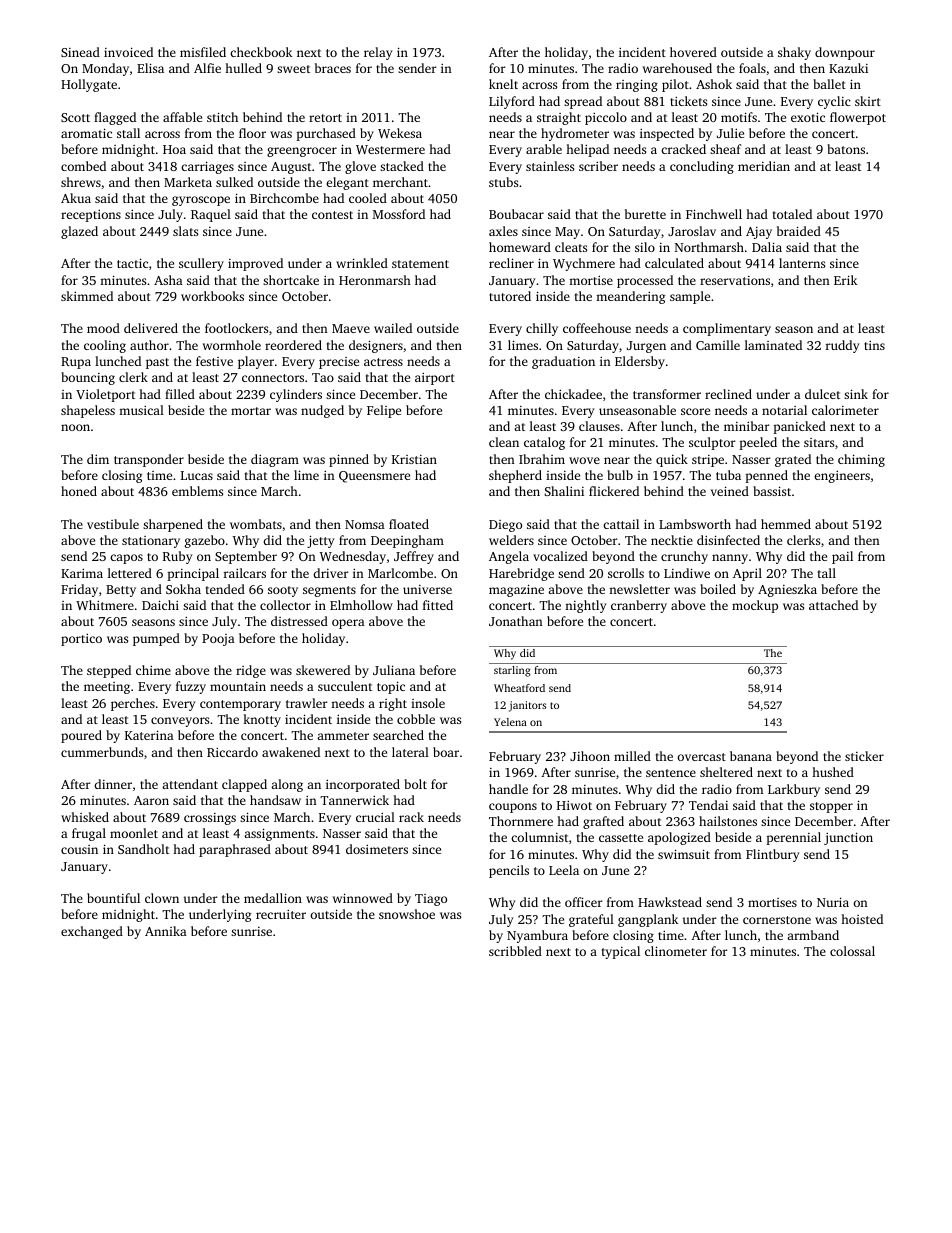 This screenshot has width=952, height=1233. Describe the element at coordinates (166, 931) in the screenshot. I see `Annika` at that location.
